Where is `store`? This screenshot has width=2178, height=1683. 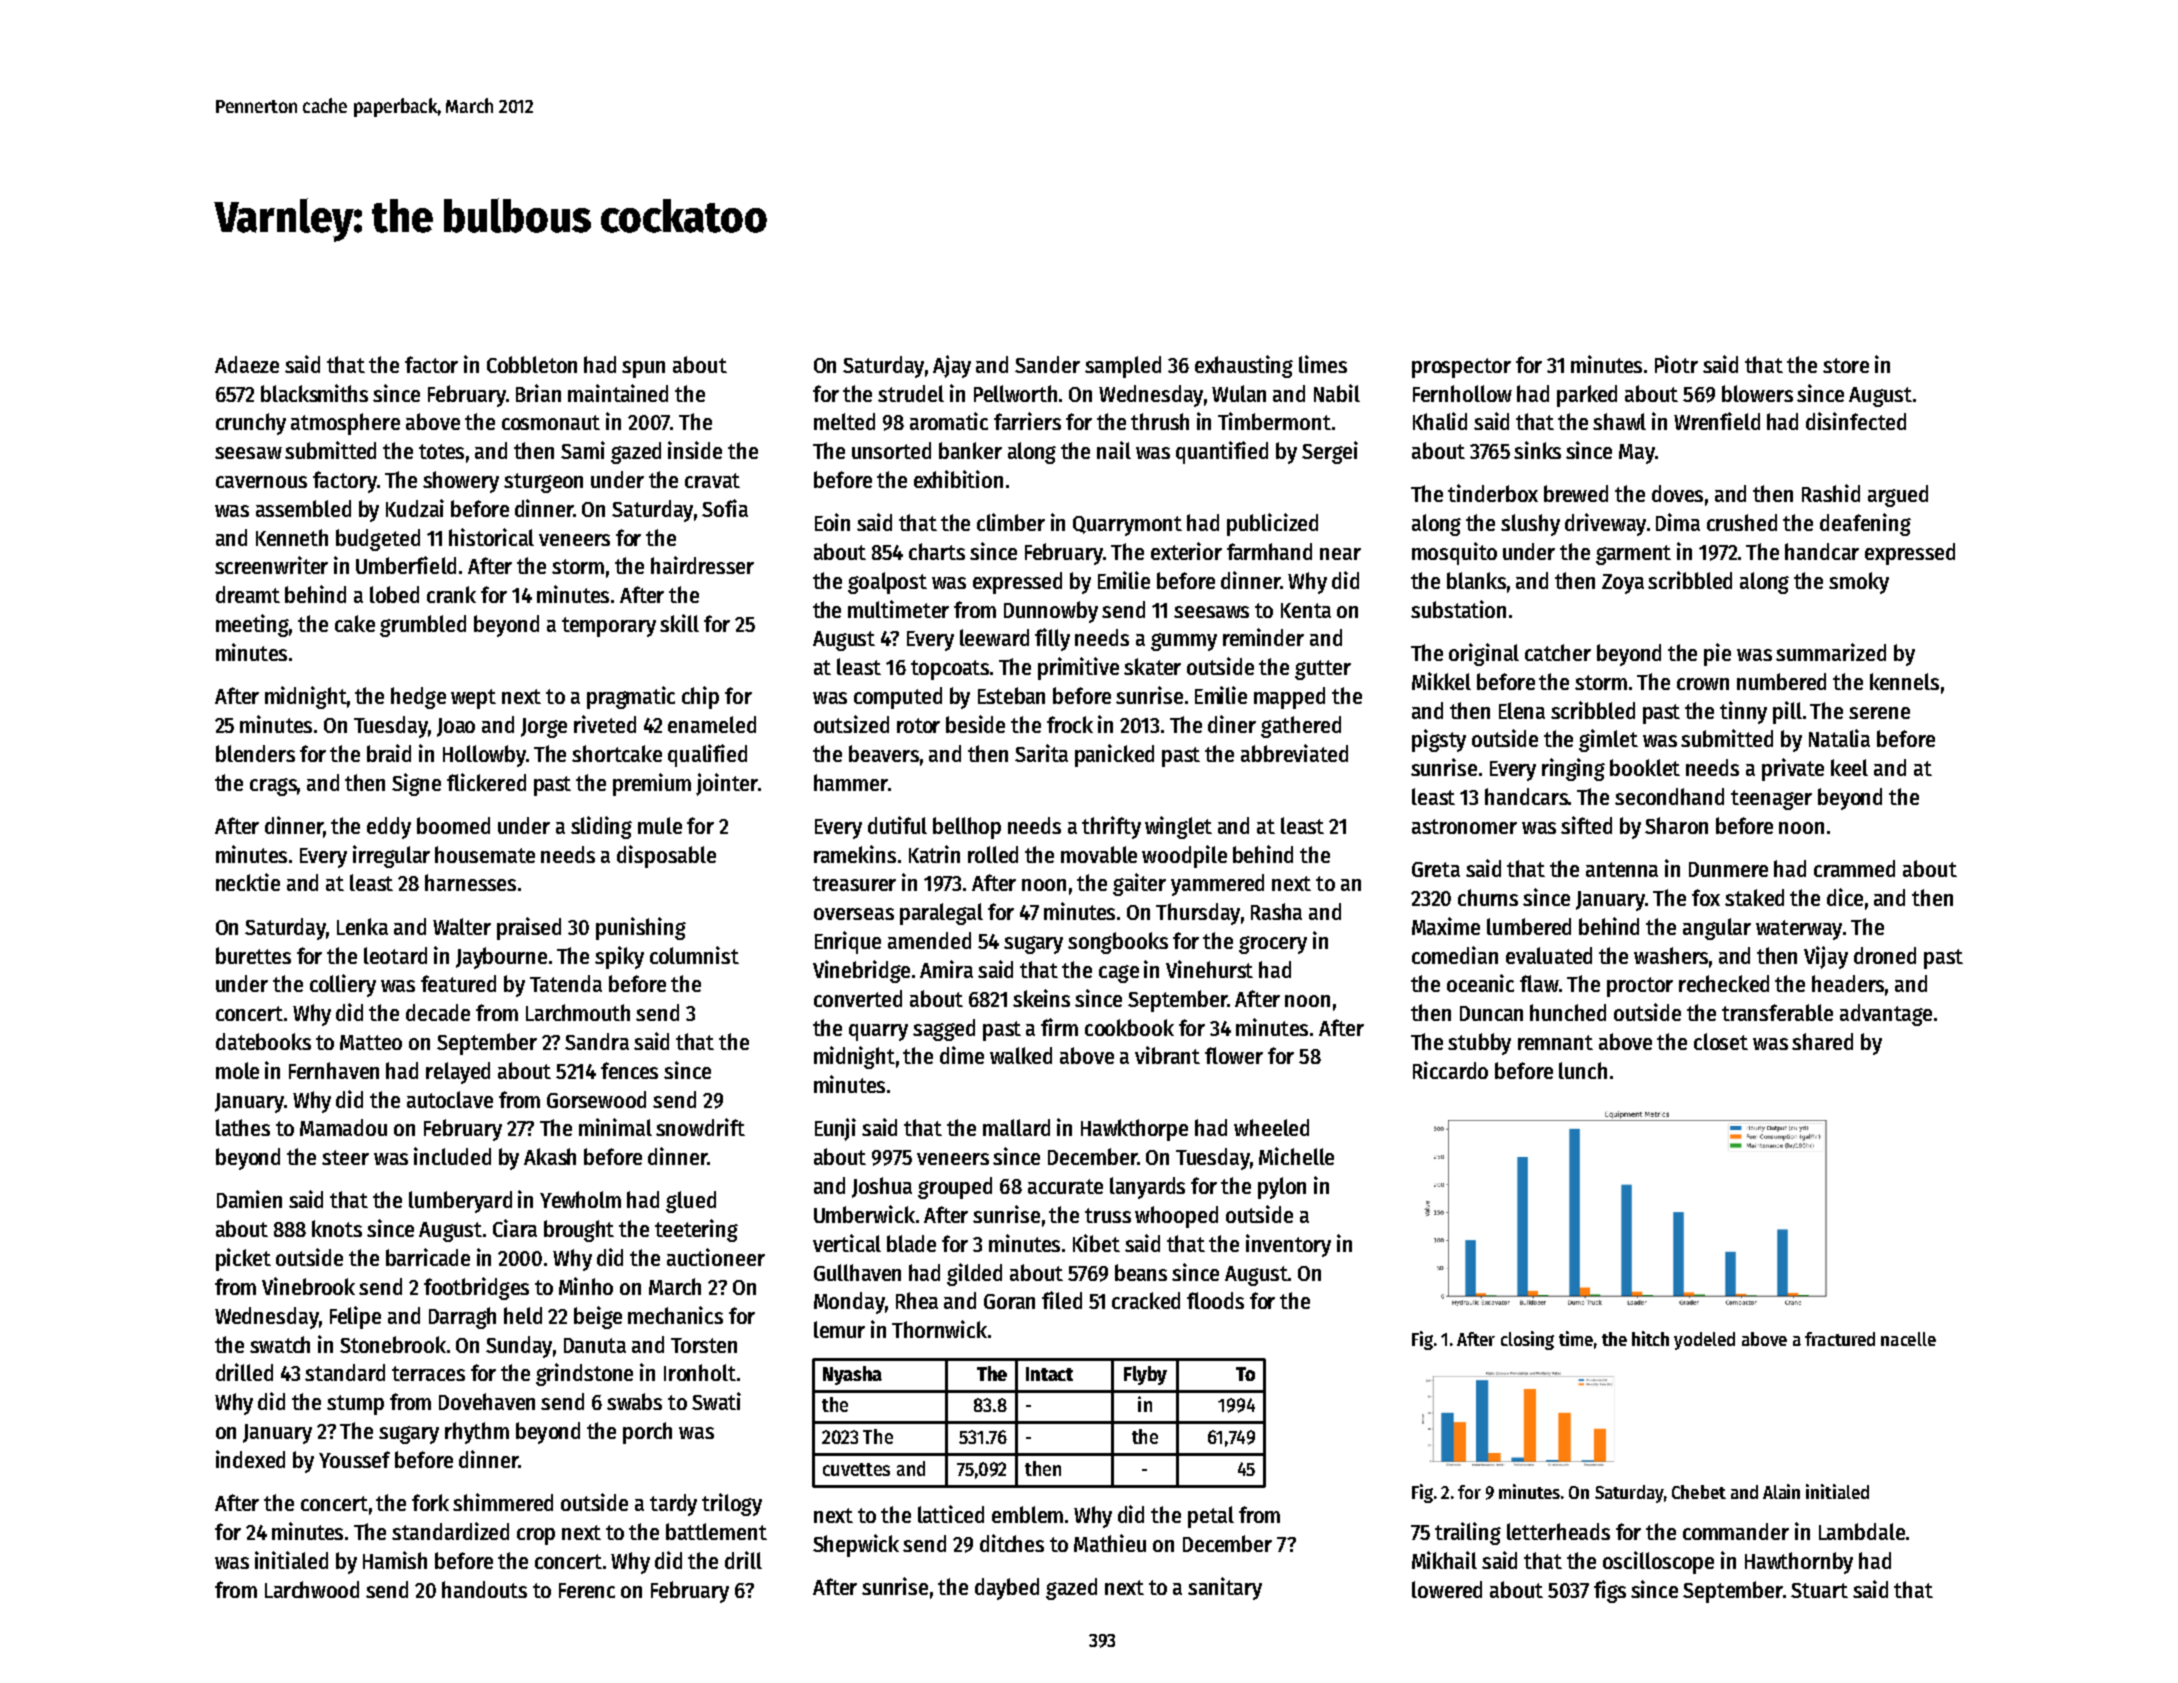 store is located at coordinates (1846, 365).
